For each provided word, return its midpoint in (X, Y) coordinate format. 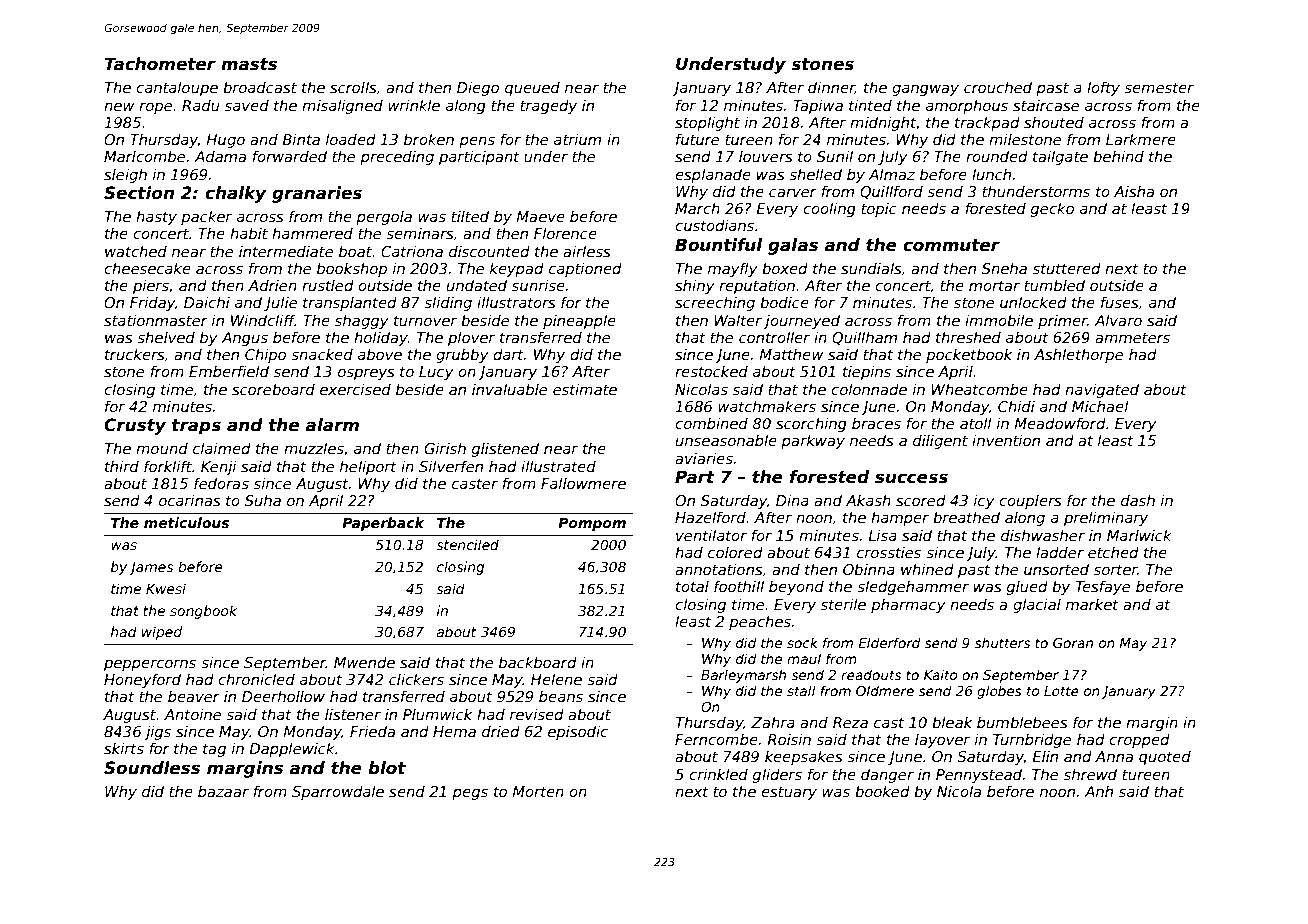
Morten (538, 791)
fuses (1120, 302)
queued (532, 89)
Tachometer (160, 64)
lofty (1103, 88)
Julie (280, 303)
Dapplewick (292, 749)
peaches (760, 622)
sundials (871, 268)
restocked (711, 371)
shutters (1002, 642)
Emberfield (229, 371)
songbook (203, 612)
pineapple (579, 321)
